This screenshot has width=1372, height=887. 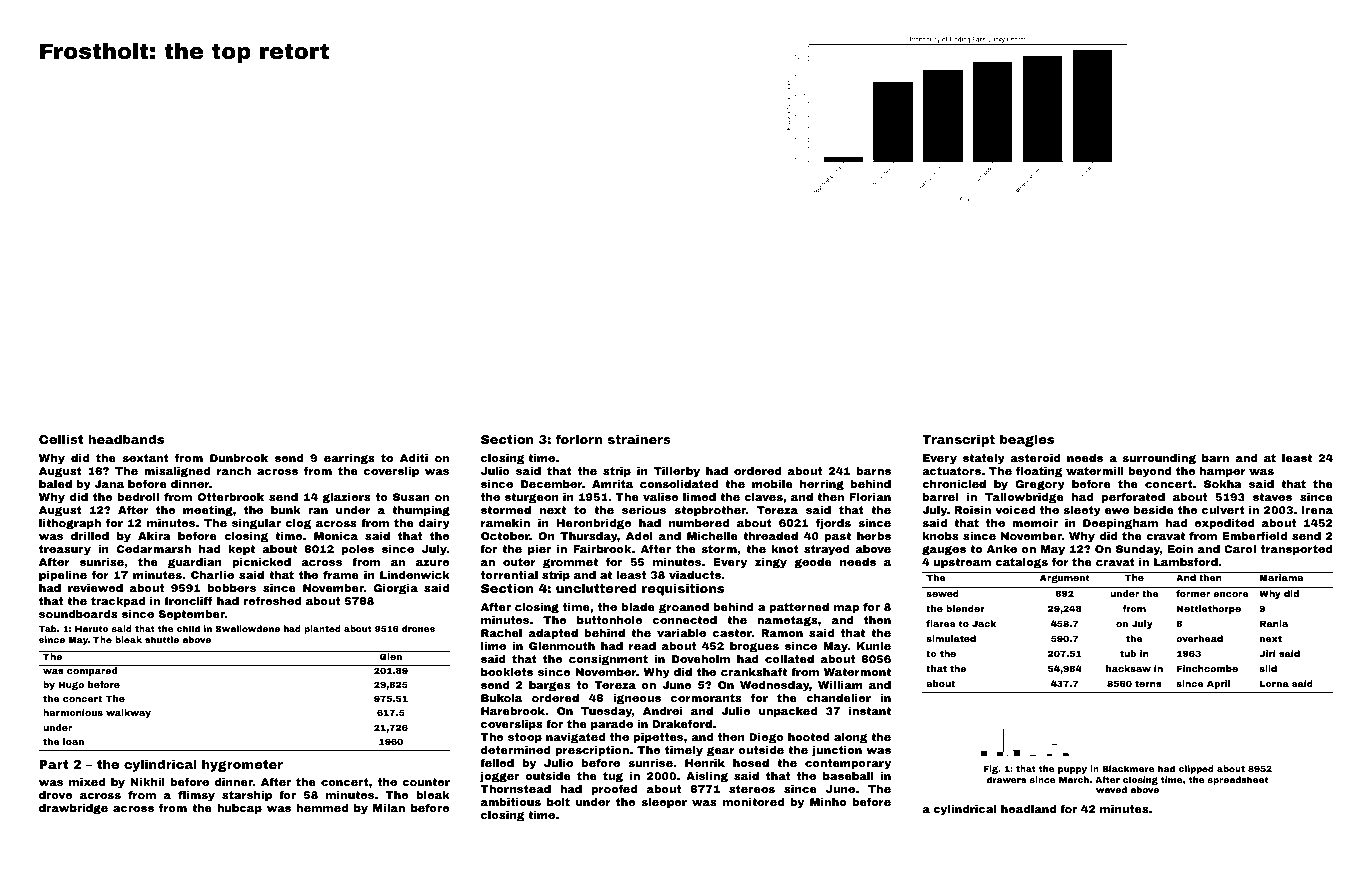 What do you see at coordinates (411, 497) in the screenshot?
I see `Susan` at bounding box center [411, 497].
